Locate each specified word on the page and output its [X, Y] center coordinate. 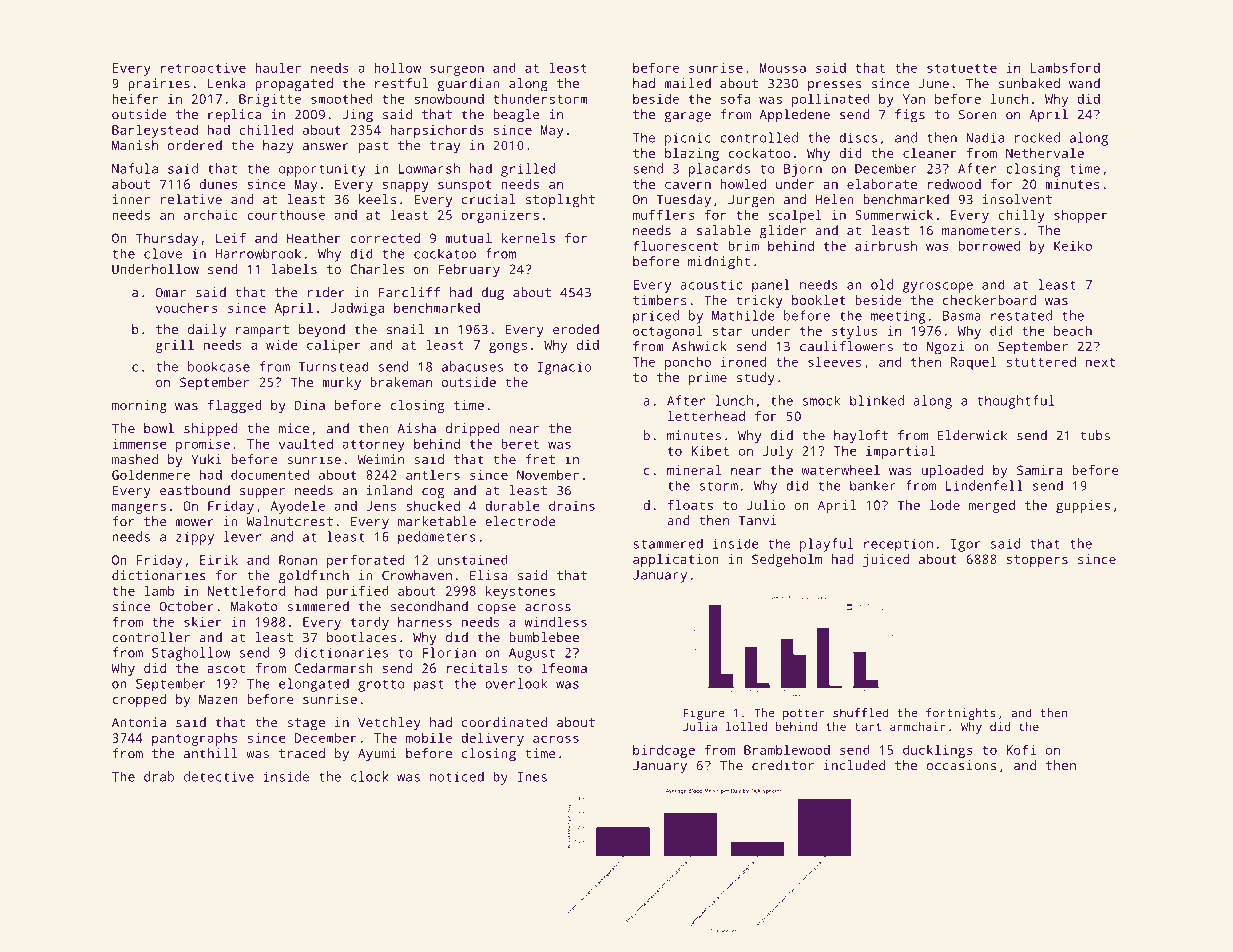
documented [270, 474]
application [676, 560]
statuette [962, 68]
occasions [961, 765]
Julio [766, 505]
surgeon [457, 70]
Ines [532, 777]
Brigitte [270, 100]
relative [191, 199]
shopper [1081, 216]
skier [203, 622]
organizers [500, 216]
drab [159, 776]
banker [873, 485]
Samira [1040, 470]
